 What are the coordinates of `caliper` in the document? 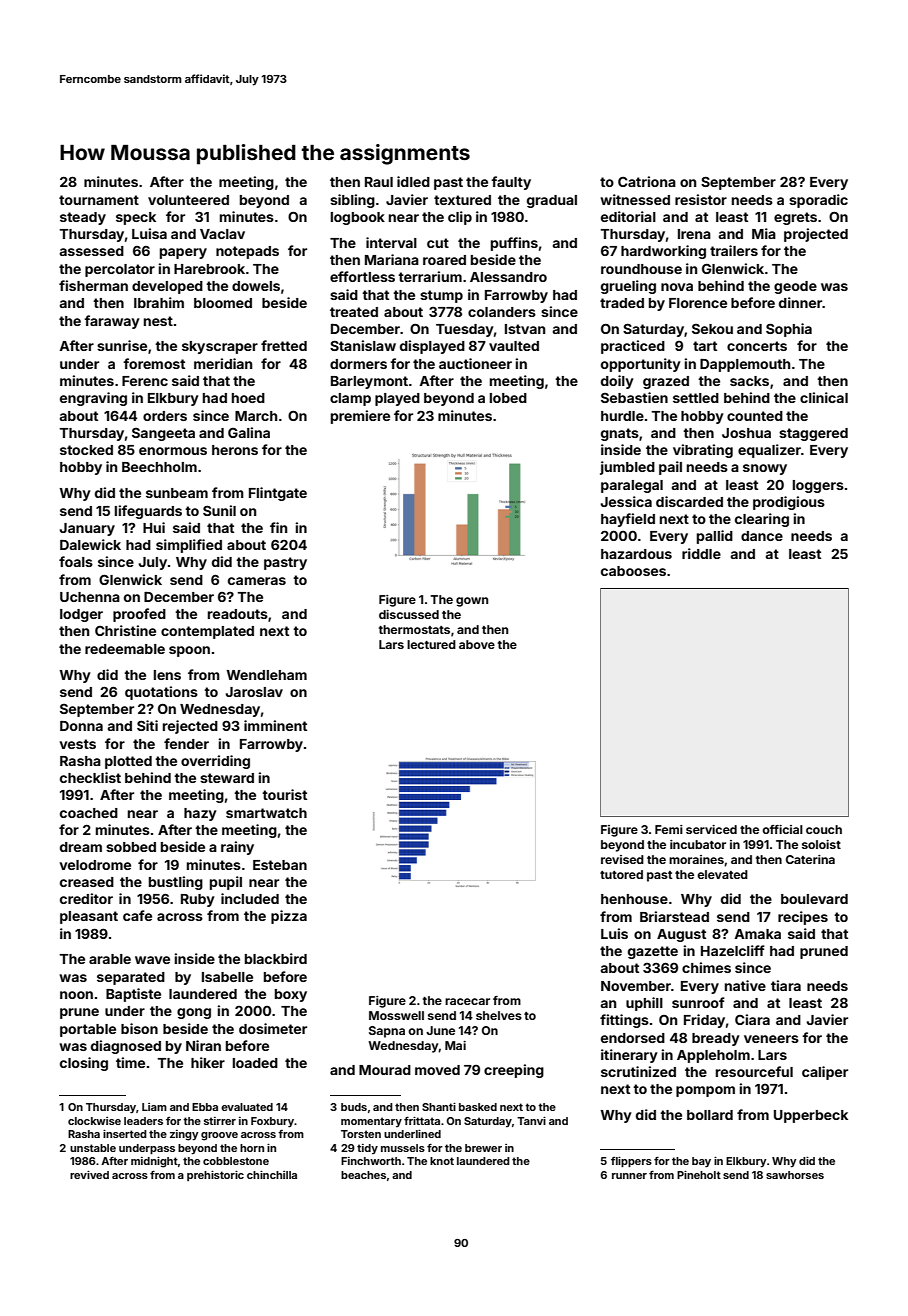 It's located at (825, 1073).
